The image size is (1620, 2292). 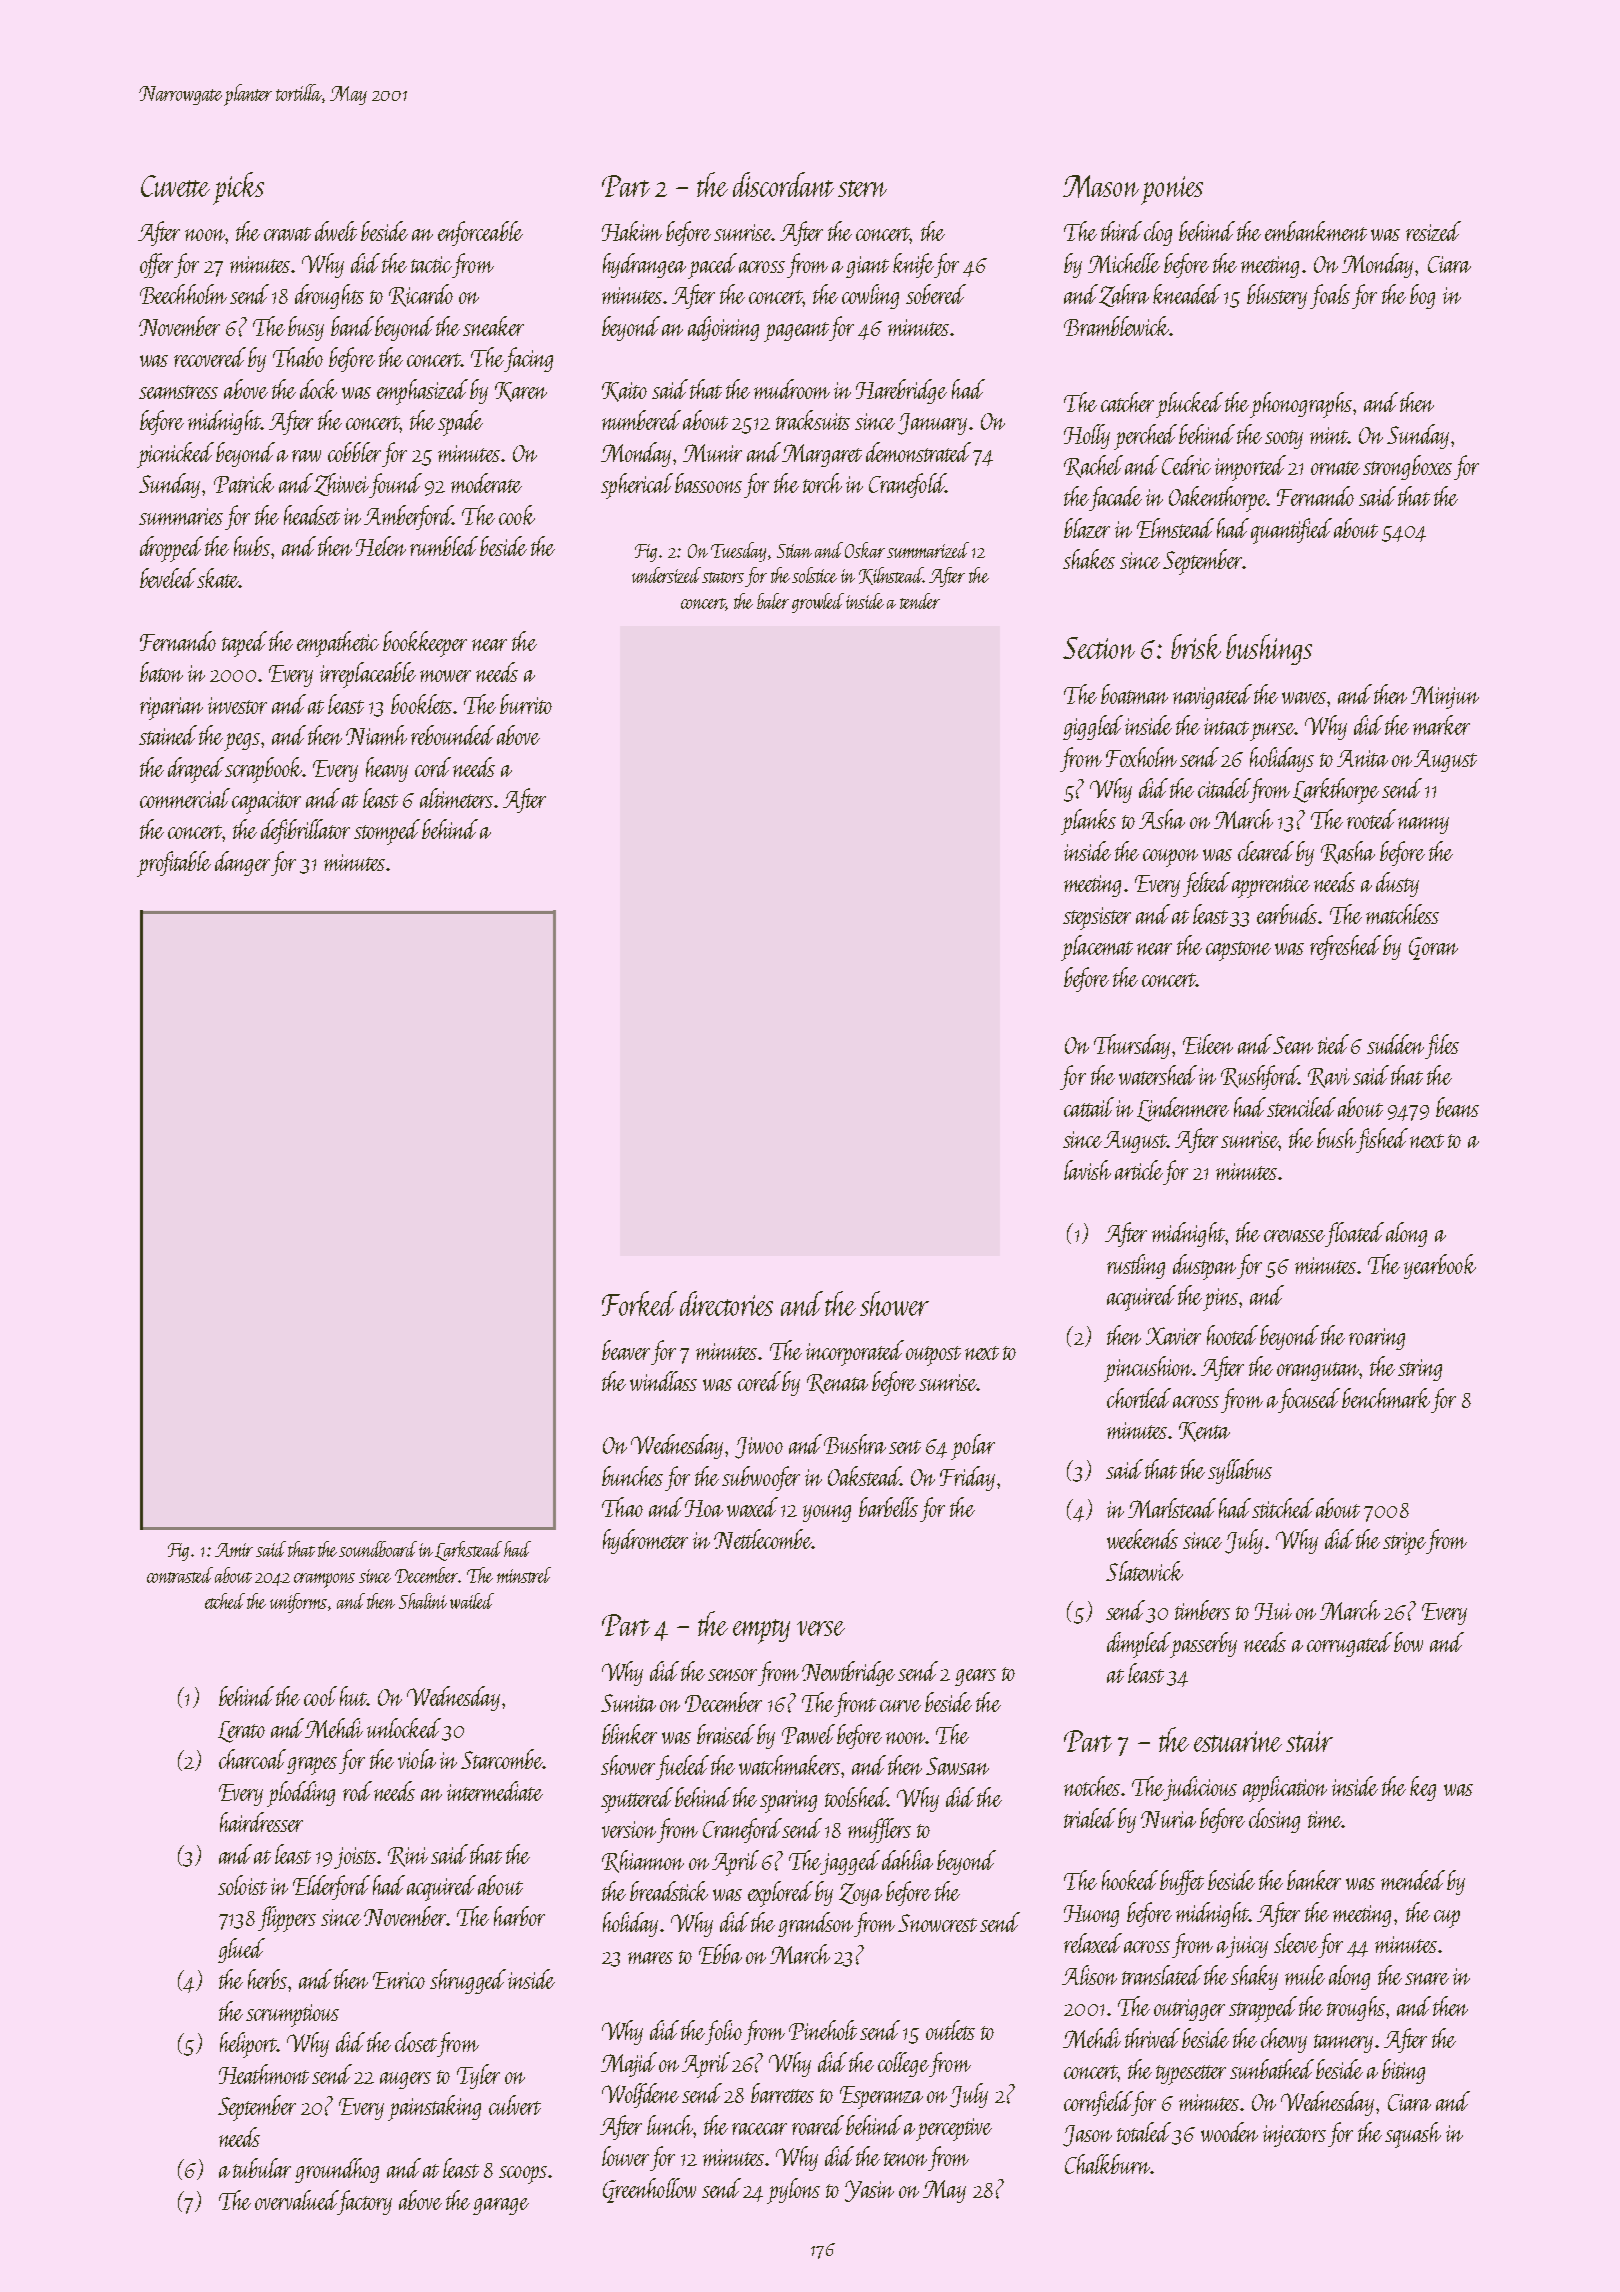 What do you see at coordinates (296, 2200) in the screenshot?
I see `overvalued` at bounding box center [296, 2200].
